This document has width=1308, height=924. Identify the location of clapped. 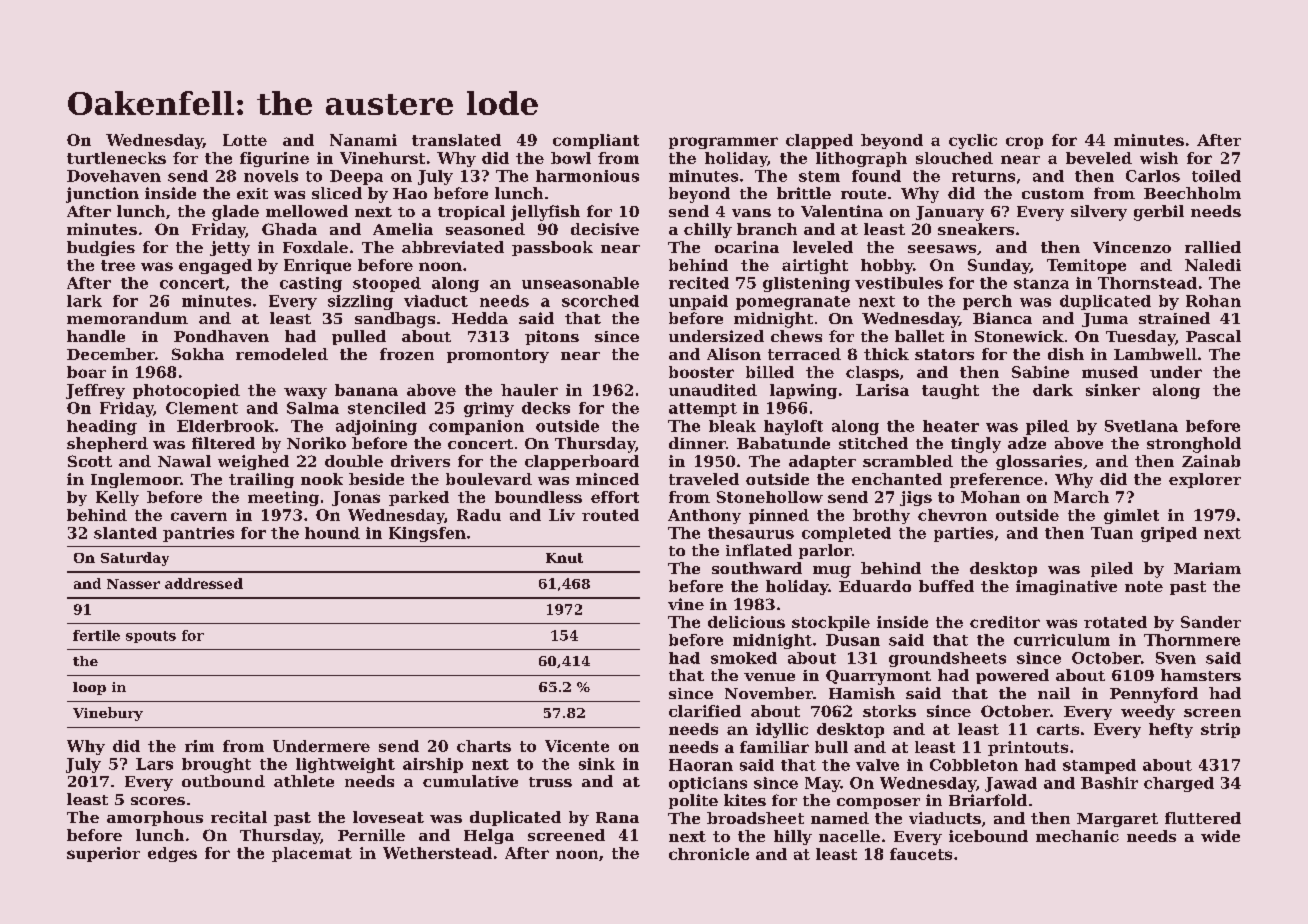
(819, 141).
